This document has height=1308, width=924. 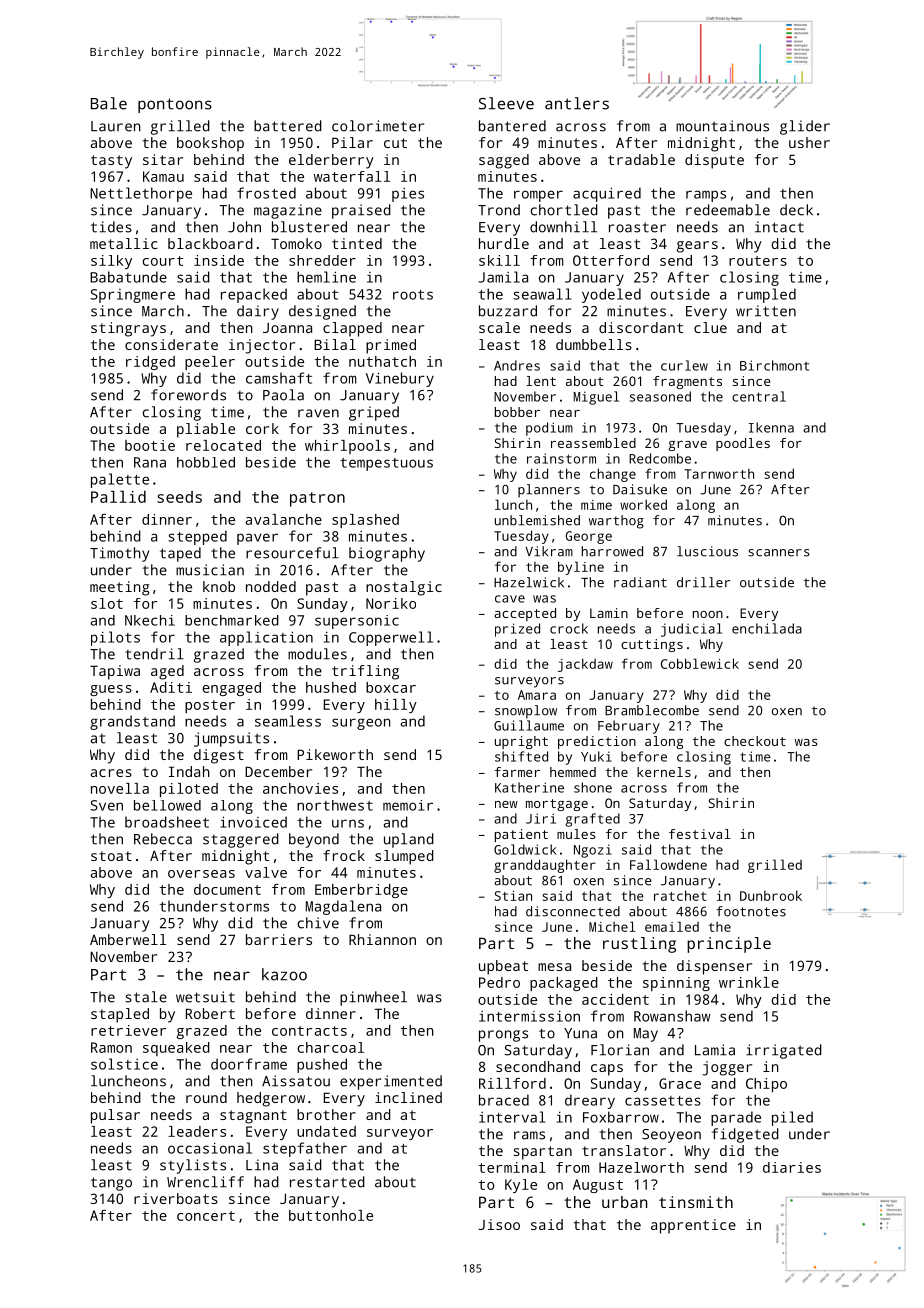 What do you see at coordinates (317, 499) in the document?
I see `patron` at bounding box center [317, 499].
